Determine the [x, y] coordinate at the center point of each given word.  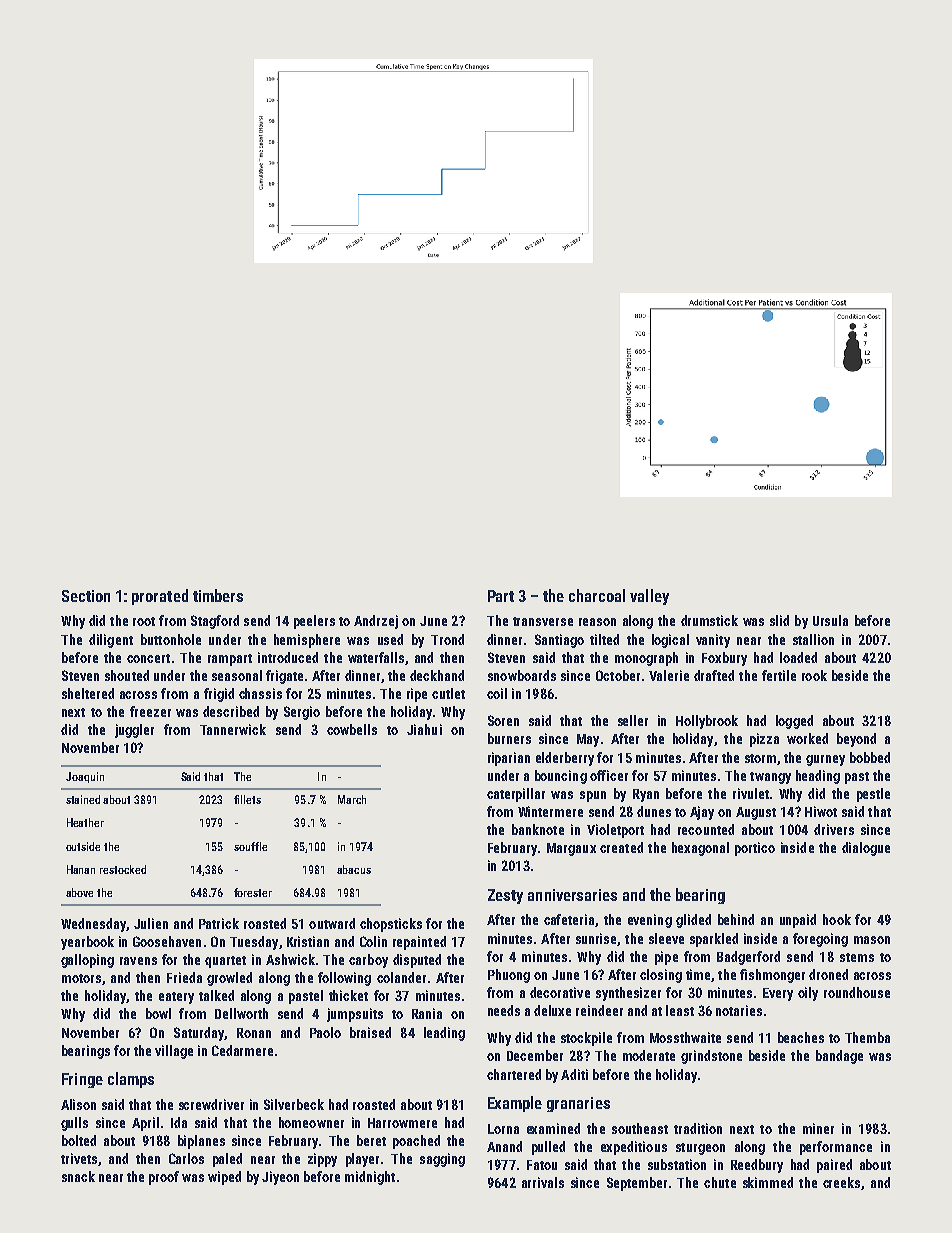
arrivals [543, 1182]
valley [649, 597]
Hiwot [821, 811]
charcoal [597, 595]
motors [81, 978]
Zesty [505, 896]
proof [164, 1178]
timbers [218, 595]
